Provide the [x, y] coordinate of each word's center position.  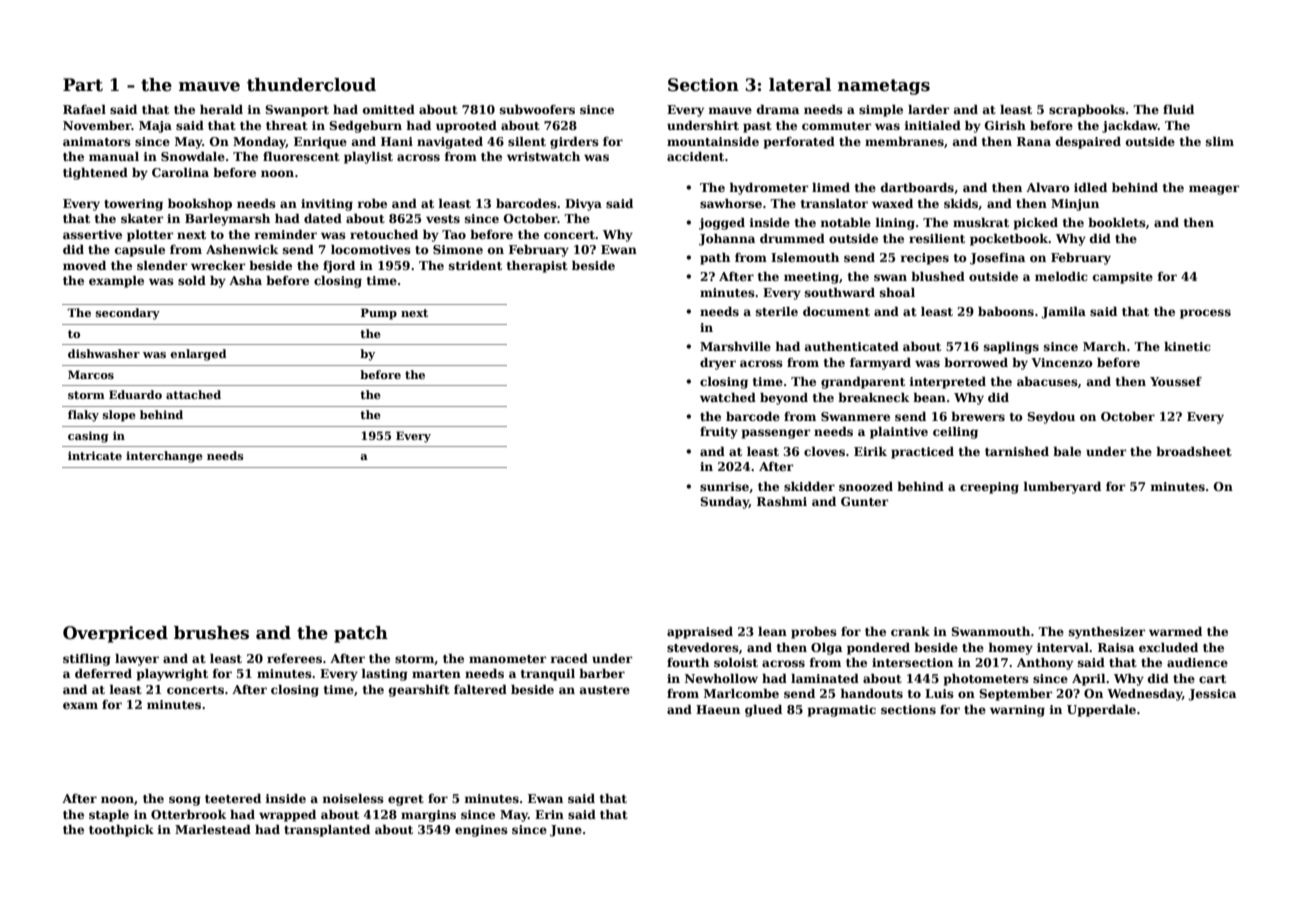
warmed [1175, 631]
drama [778, 109]
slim [1220, 141]
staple [109, 816]
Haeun [718, 709]
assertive [92, 234]
